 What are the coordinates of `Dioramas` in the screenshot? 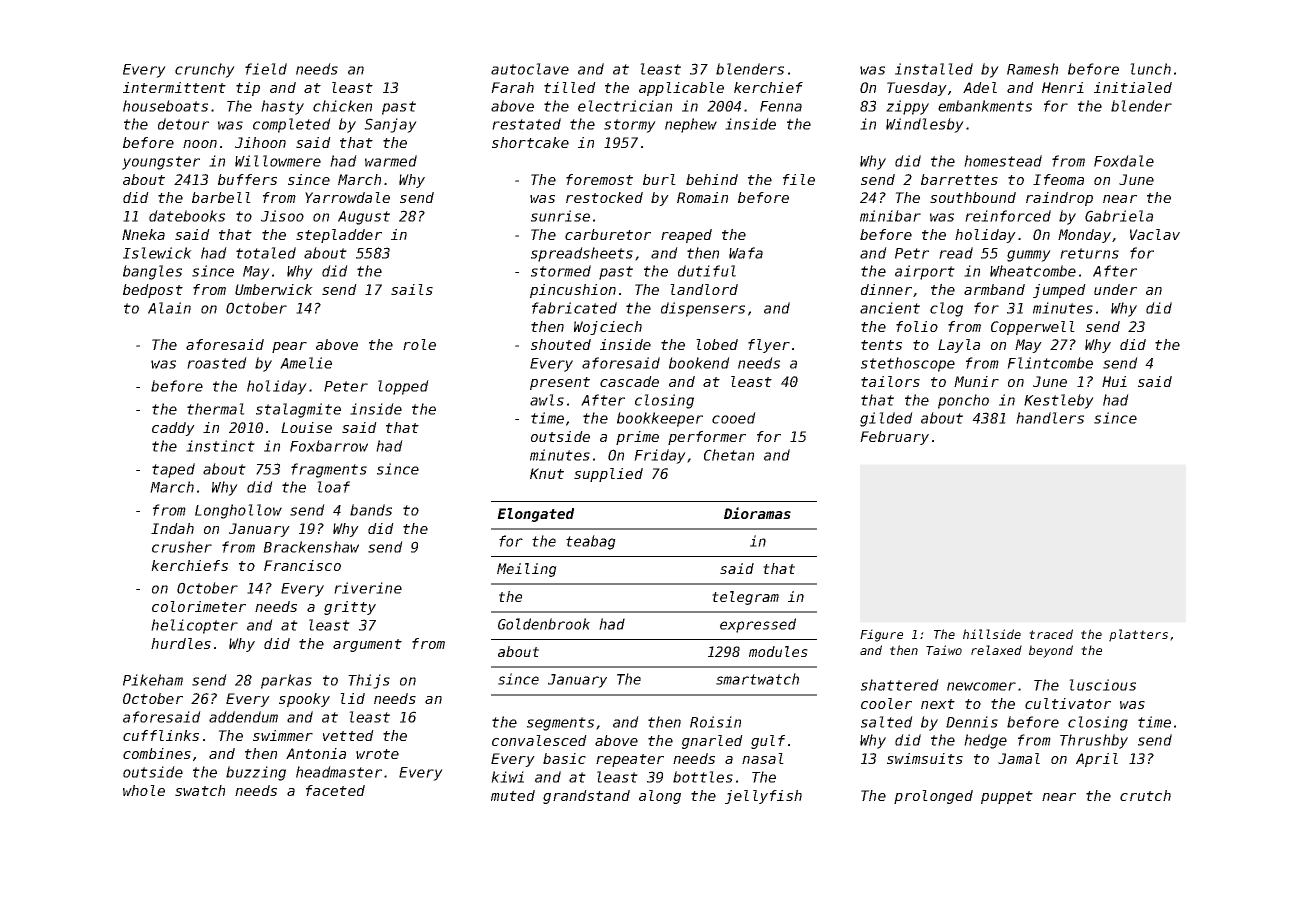 It's located at (757, 513).
